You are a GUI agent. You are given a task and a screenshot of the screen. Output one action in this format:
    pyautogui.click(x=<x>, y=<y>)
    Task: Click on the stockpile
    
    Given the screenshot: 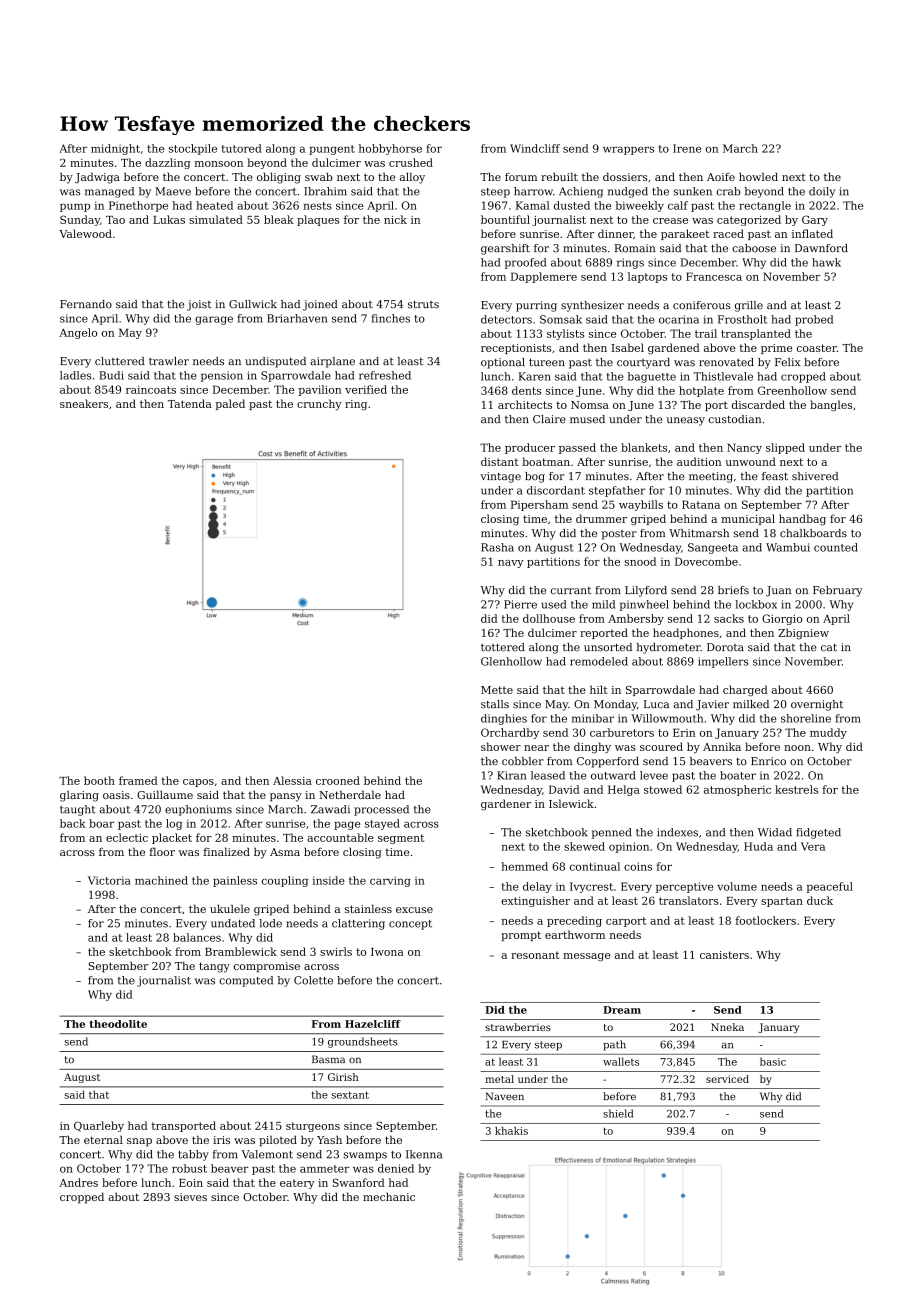 What is the action you would take?
    pyautogui.click(x=193, y=149)
